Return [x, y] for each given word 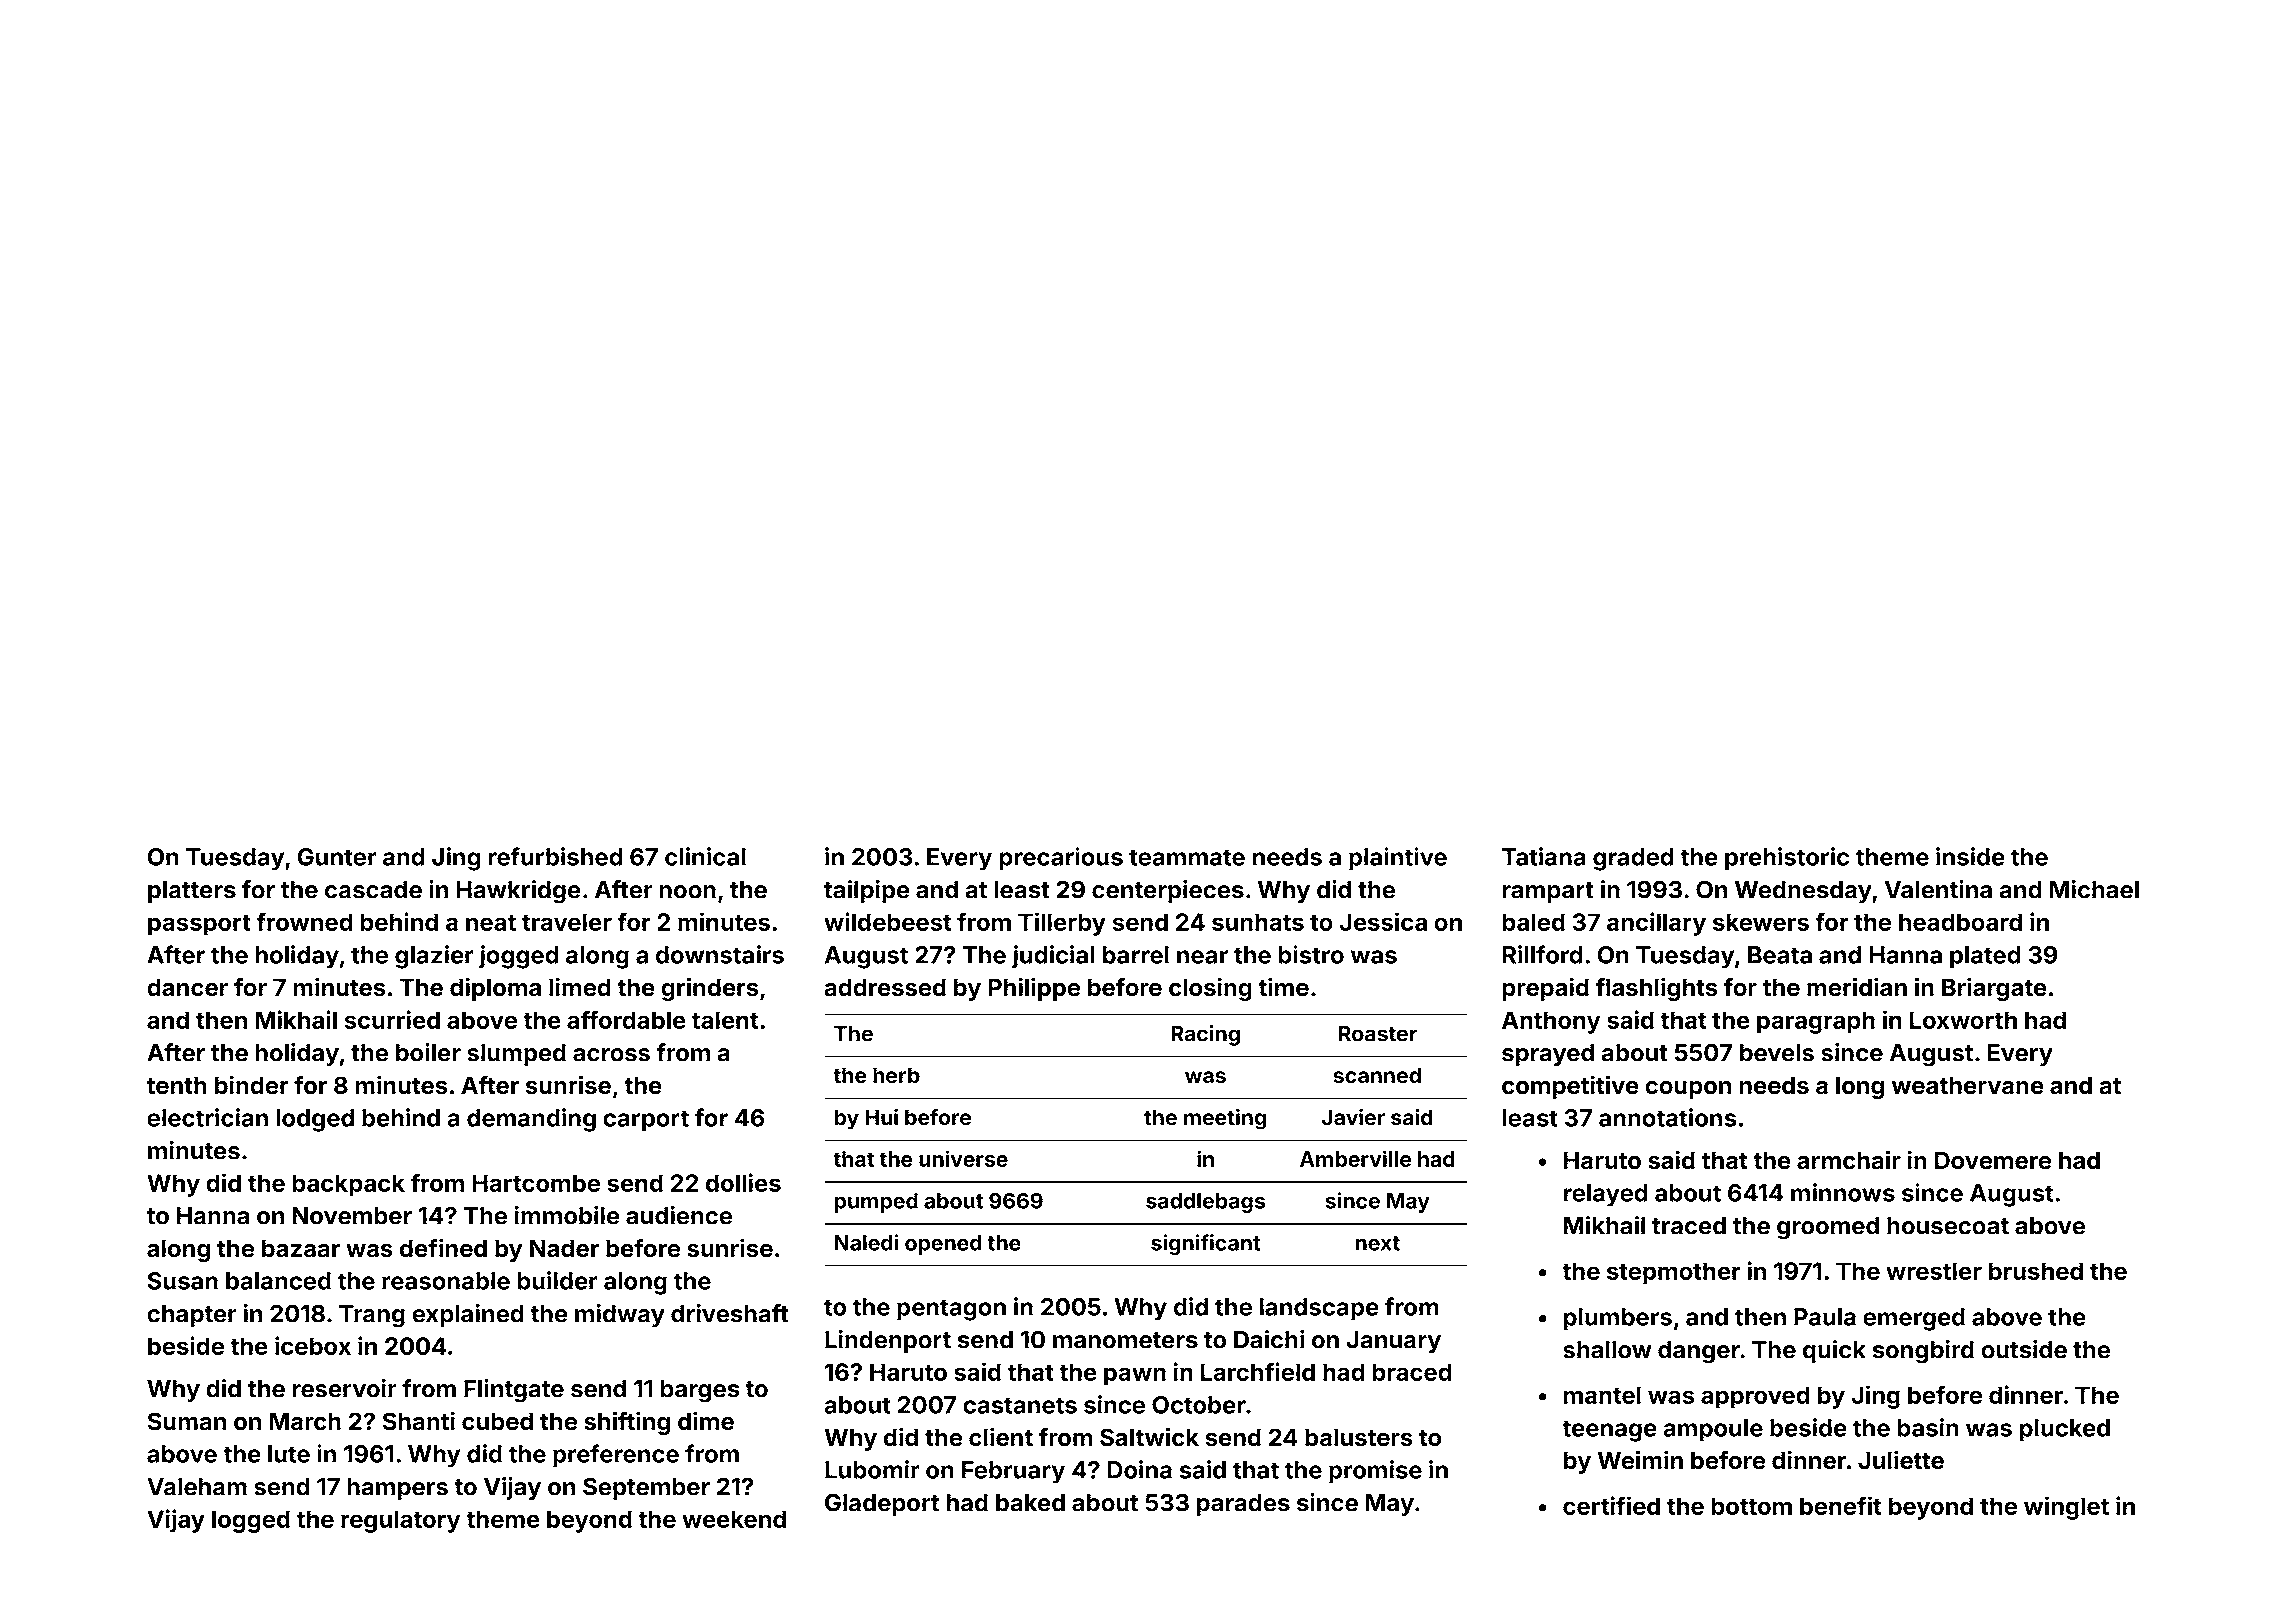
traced [1689, 1226]
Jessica [1383, 921]
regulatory [400, 1521]
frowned [304, 921]
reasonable [446, 1281]
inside [1970, 856]
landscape [1319, 1309]
